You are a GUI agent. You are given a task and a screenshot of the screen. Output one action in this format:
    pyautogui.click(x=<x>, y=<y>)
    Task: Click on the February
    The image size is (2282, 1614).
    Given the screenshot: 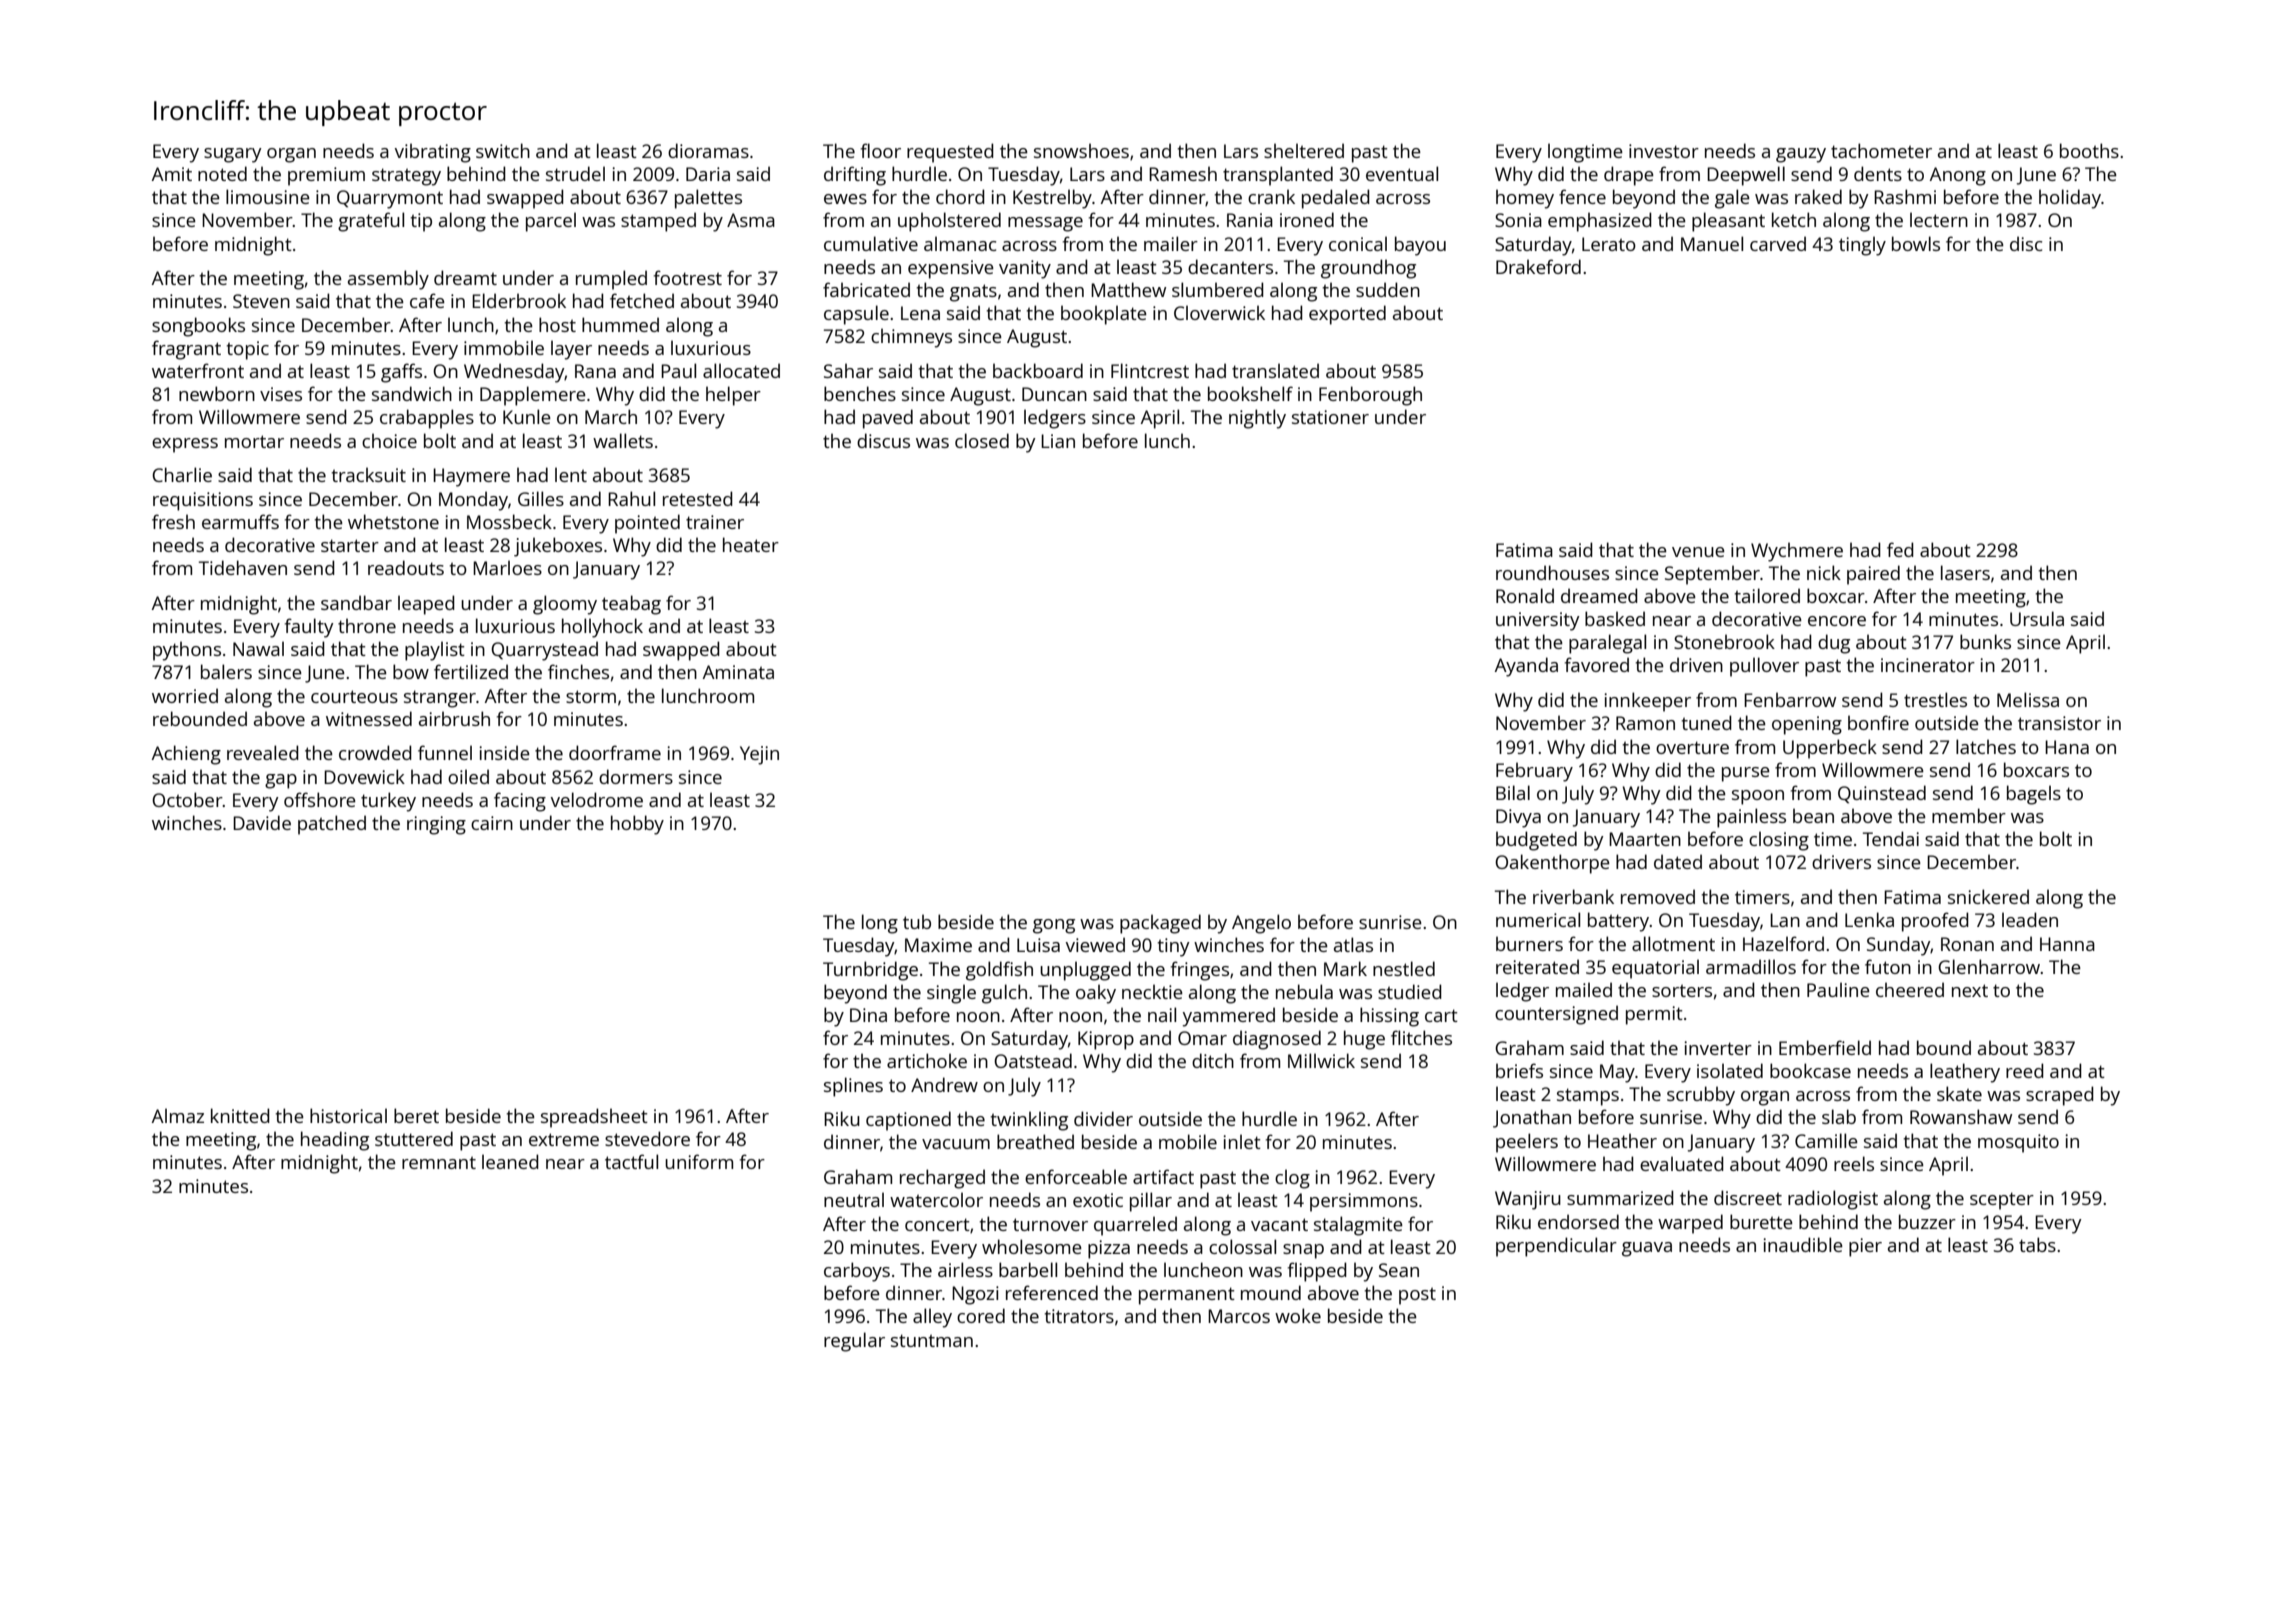 What is the action you would take?
    pyautogui.click(x=1534, y=772)
